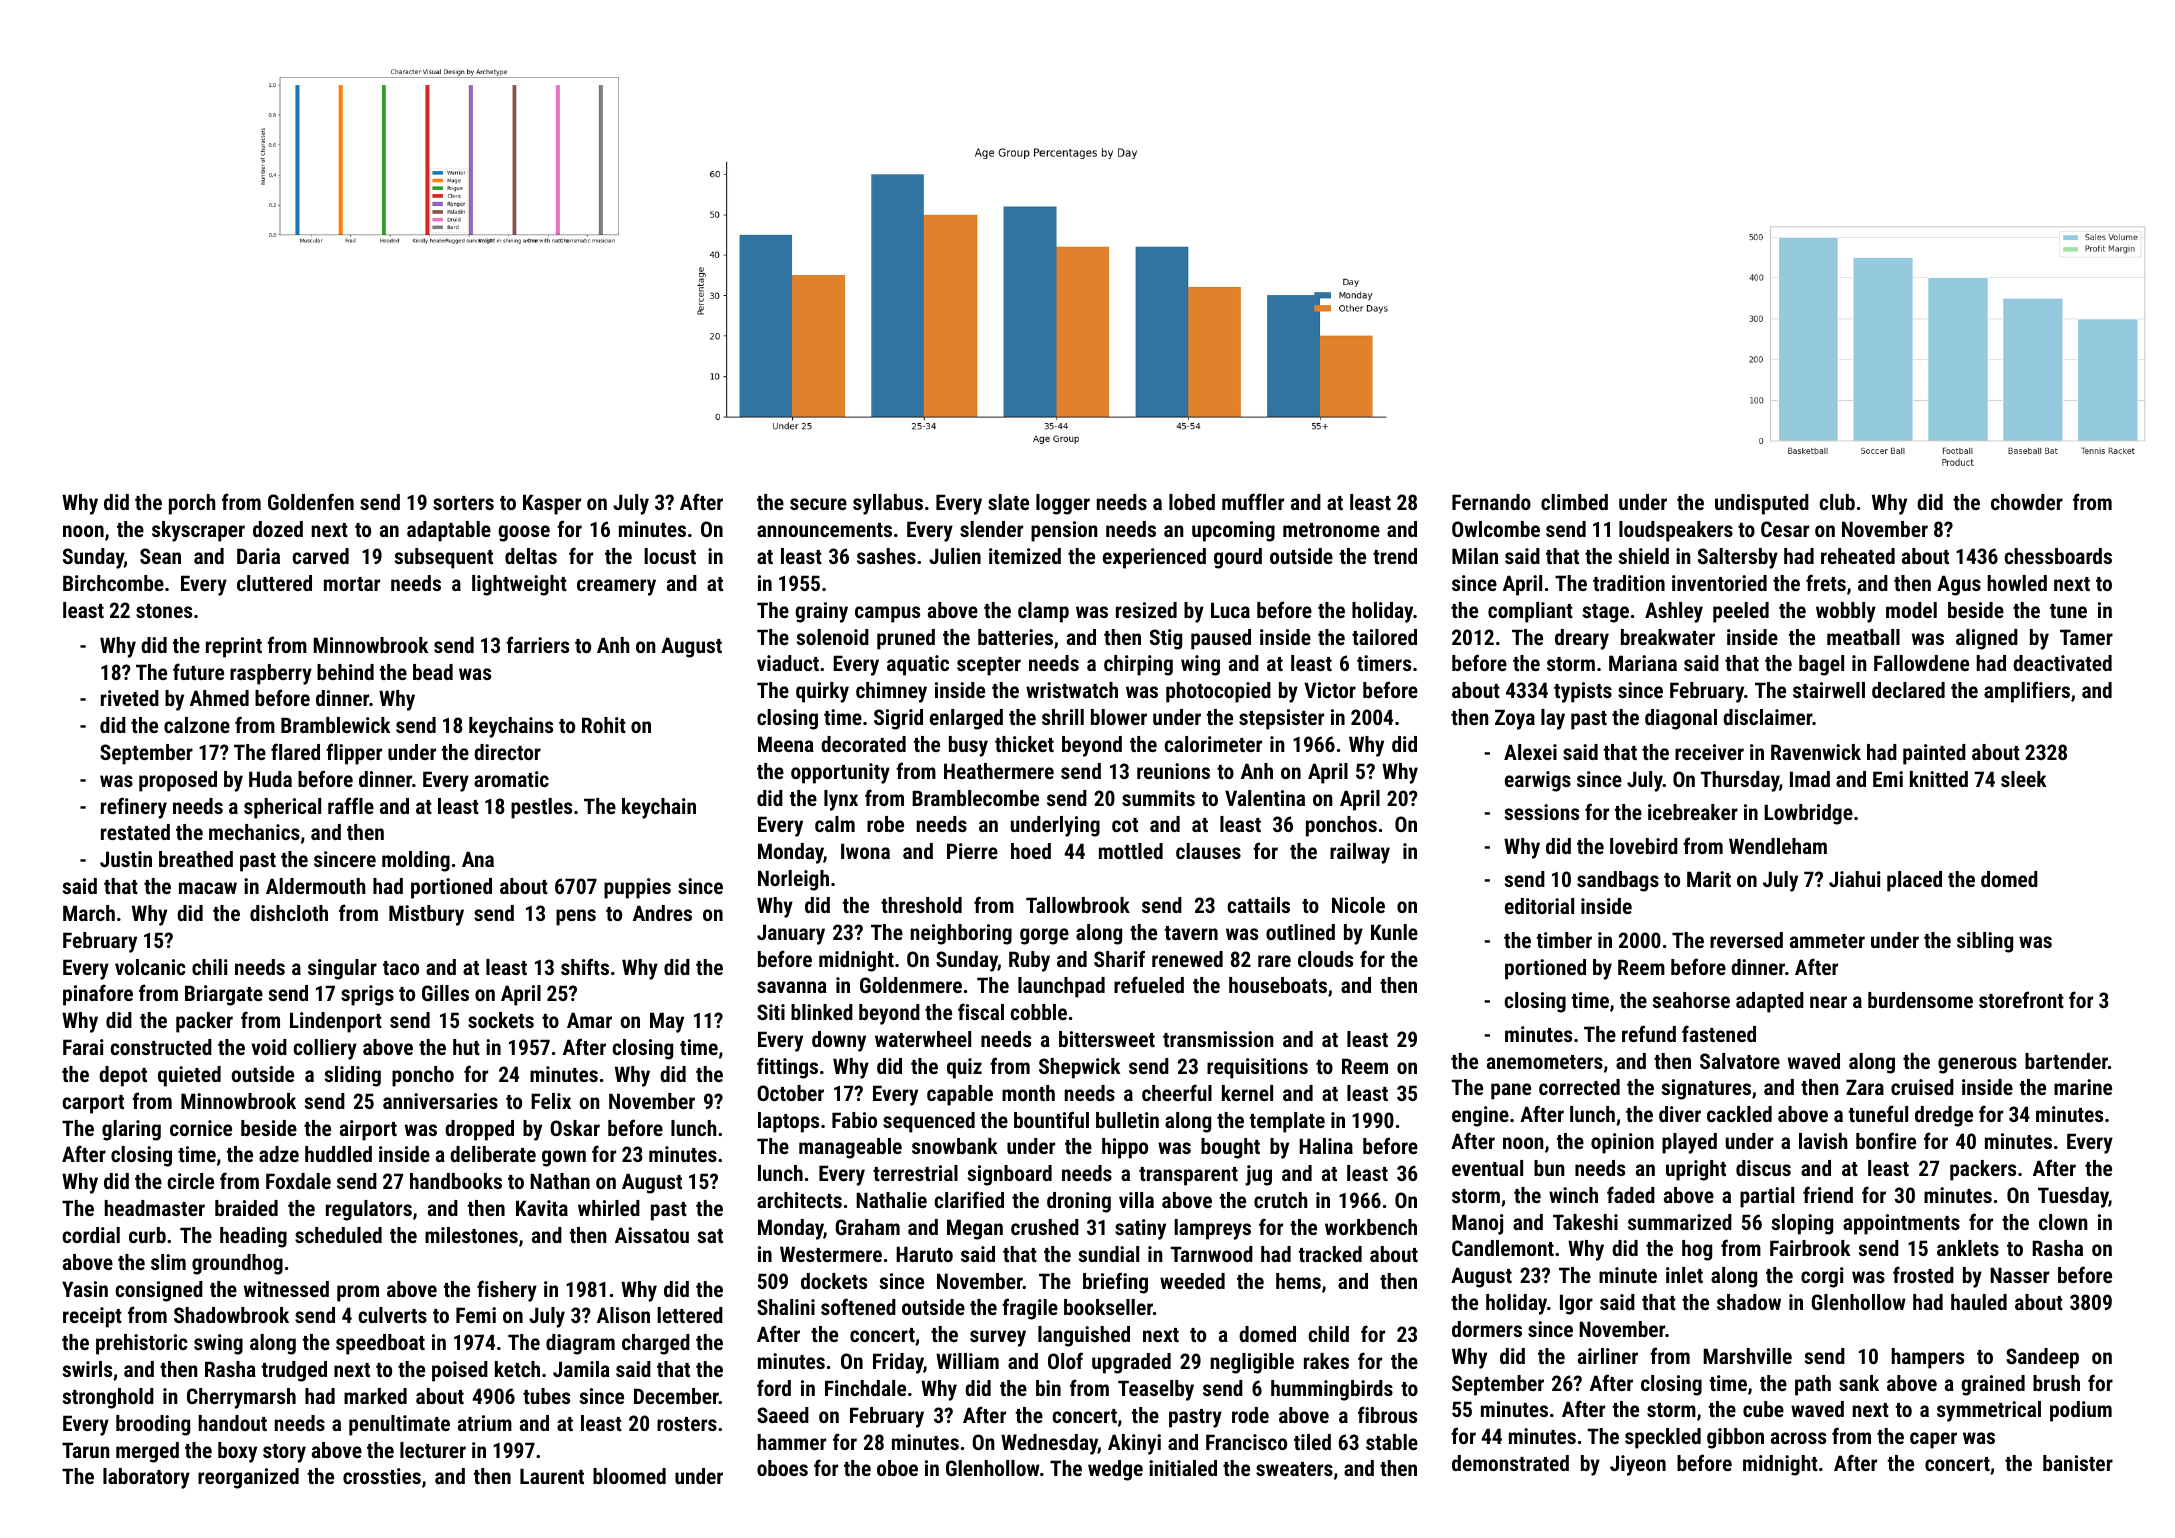 Image resolution: width=2175 pixels, height=1538 pixels. I want to click on bloomed, so click(629, 1476).
